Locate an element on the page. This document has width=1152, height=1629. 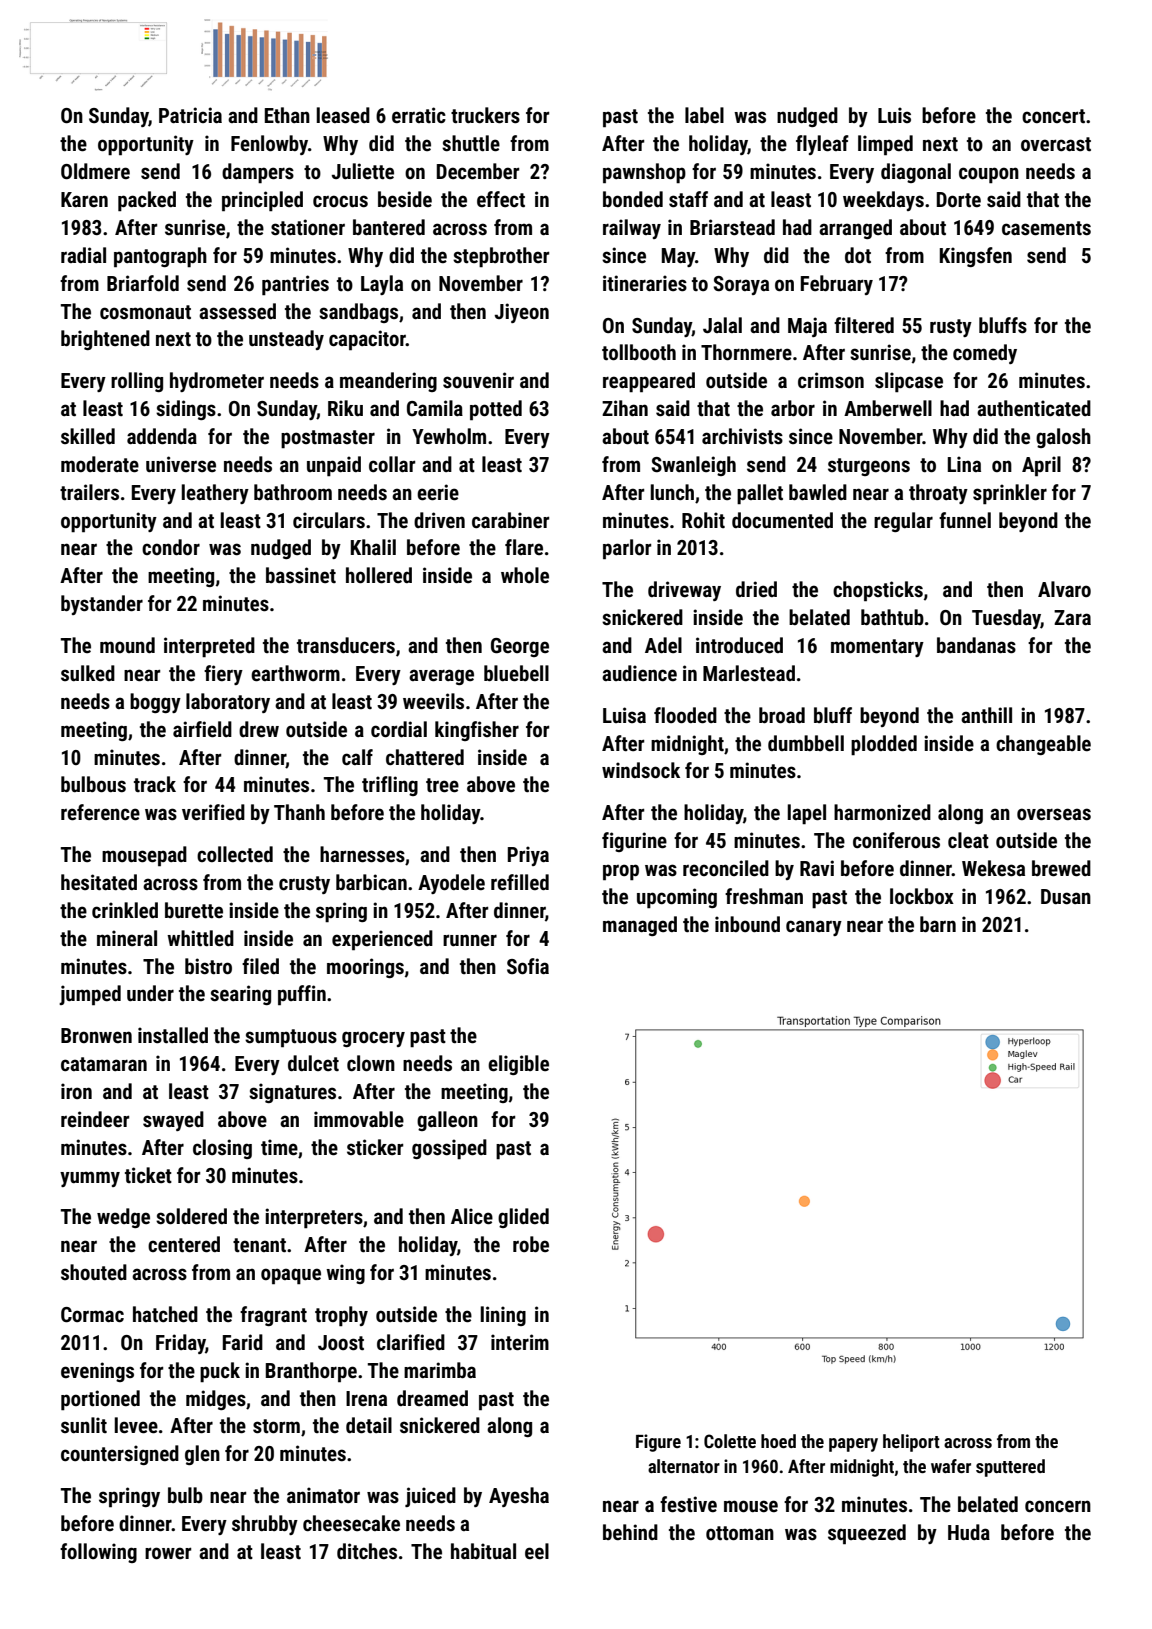
changeable is located at coordinates (1043, 745).
